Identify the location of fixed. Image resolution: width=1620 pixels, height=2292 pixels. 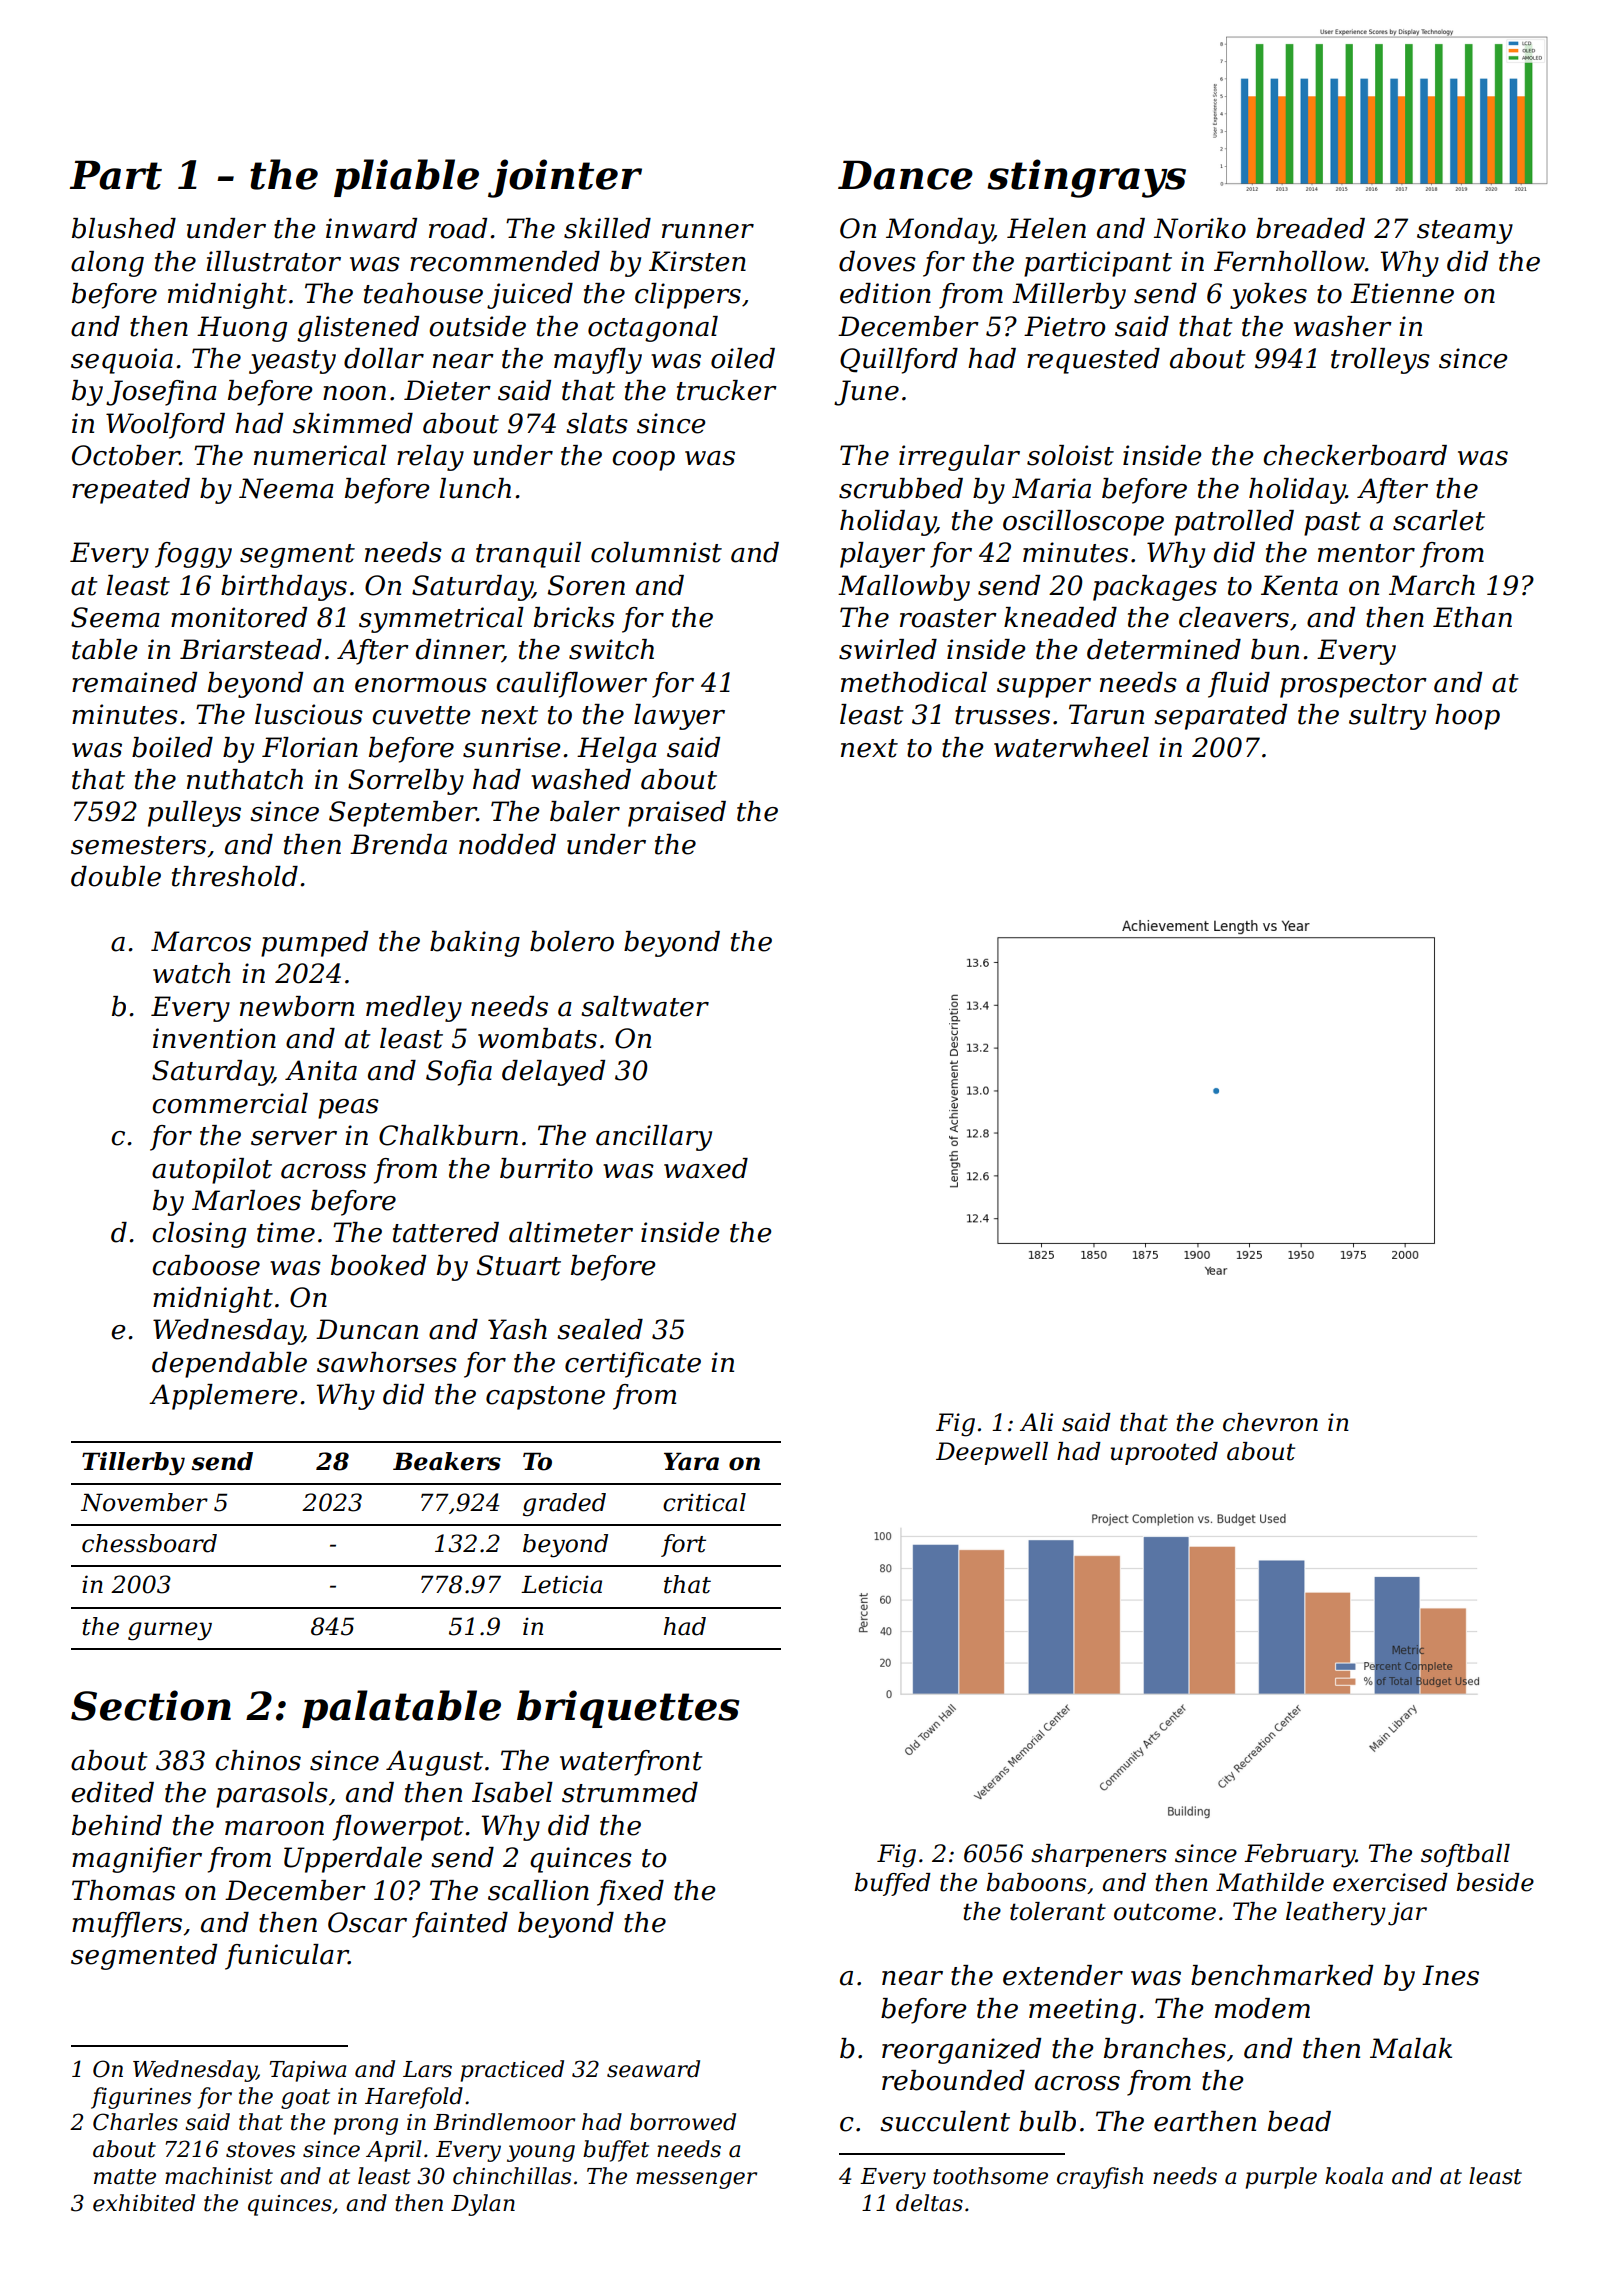
(630, 1893).
